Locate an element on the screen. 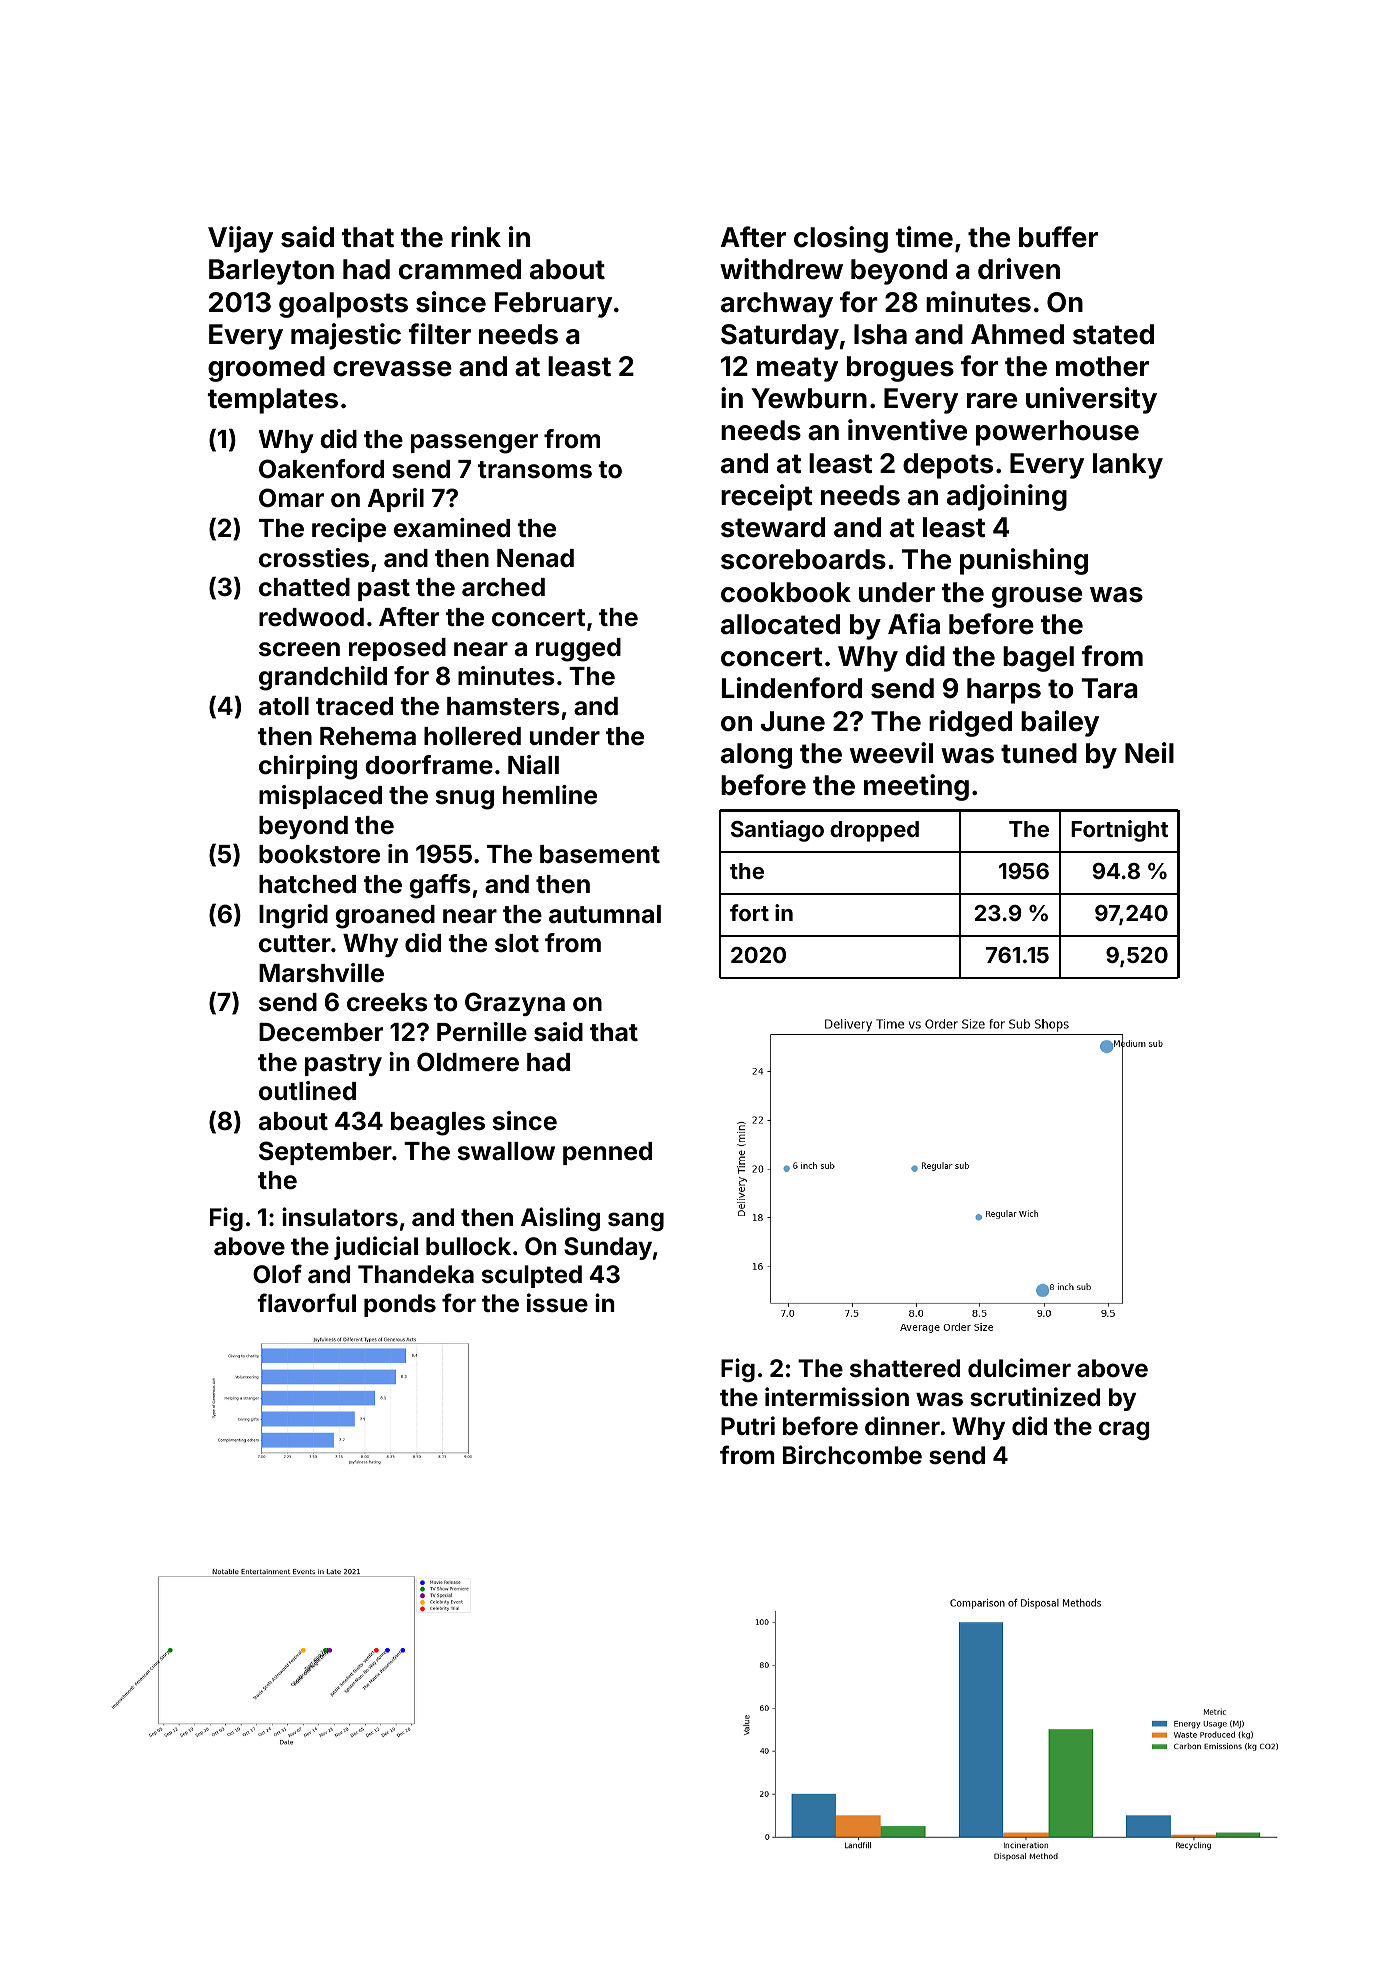 This screenshot has height=1969, width=1386. buffer is located at coordinates (1058, 237).
